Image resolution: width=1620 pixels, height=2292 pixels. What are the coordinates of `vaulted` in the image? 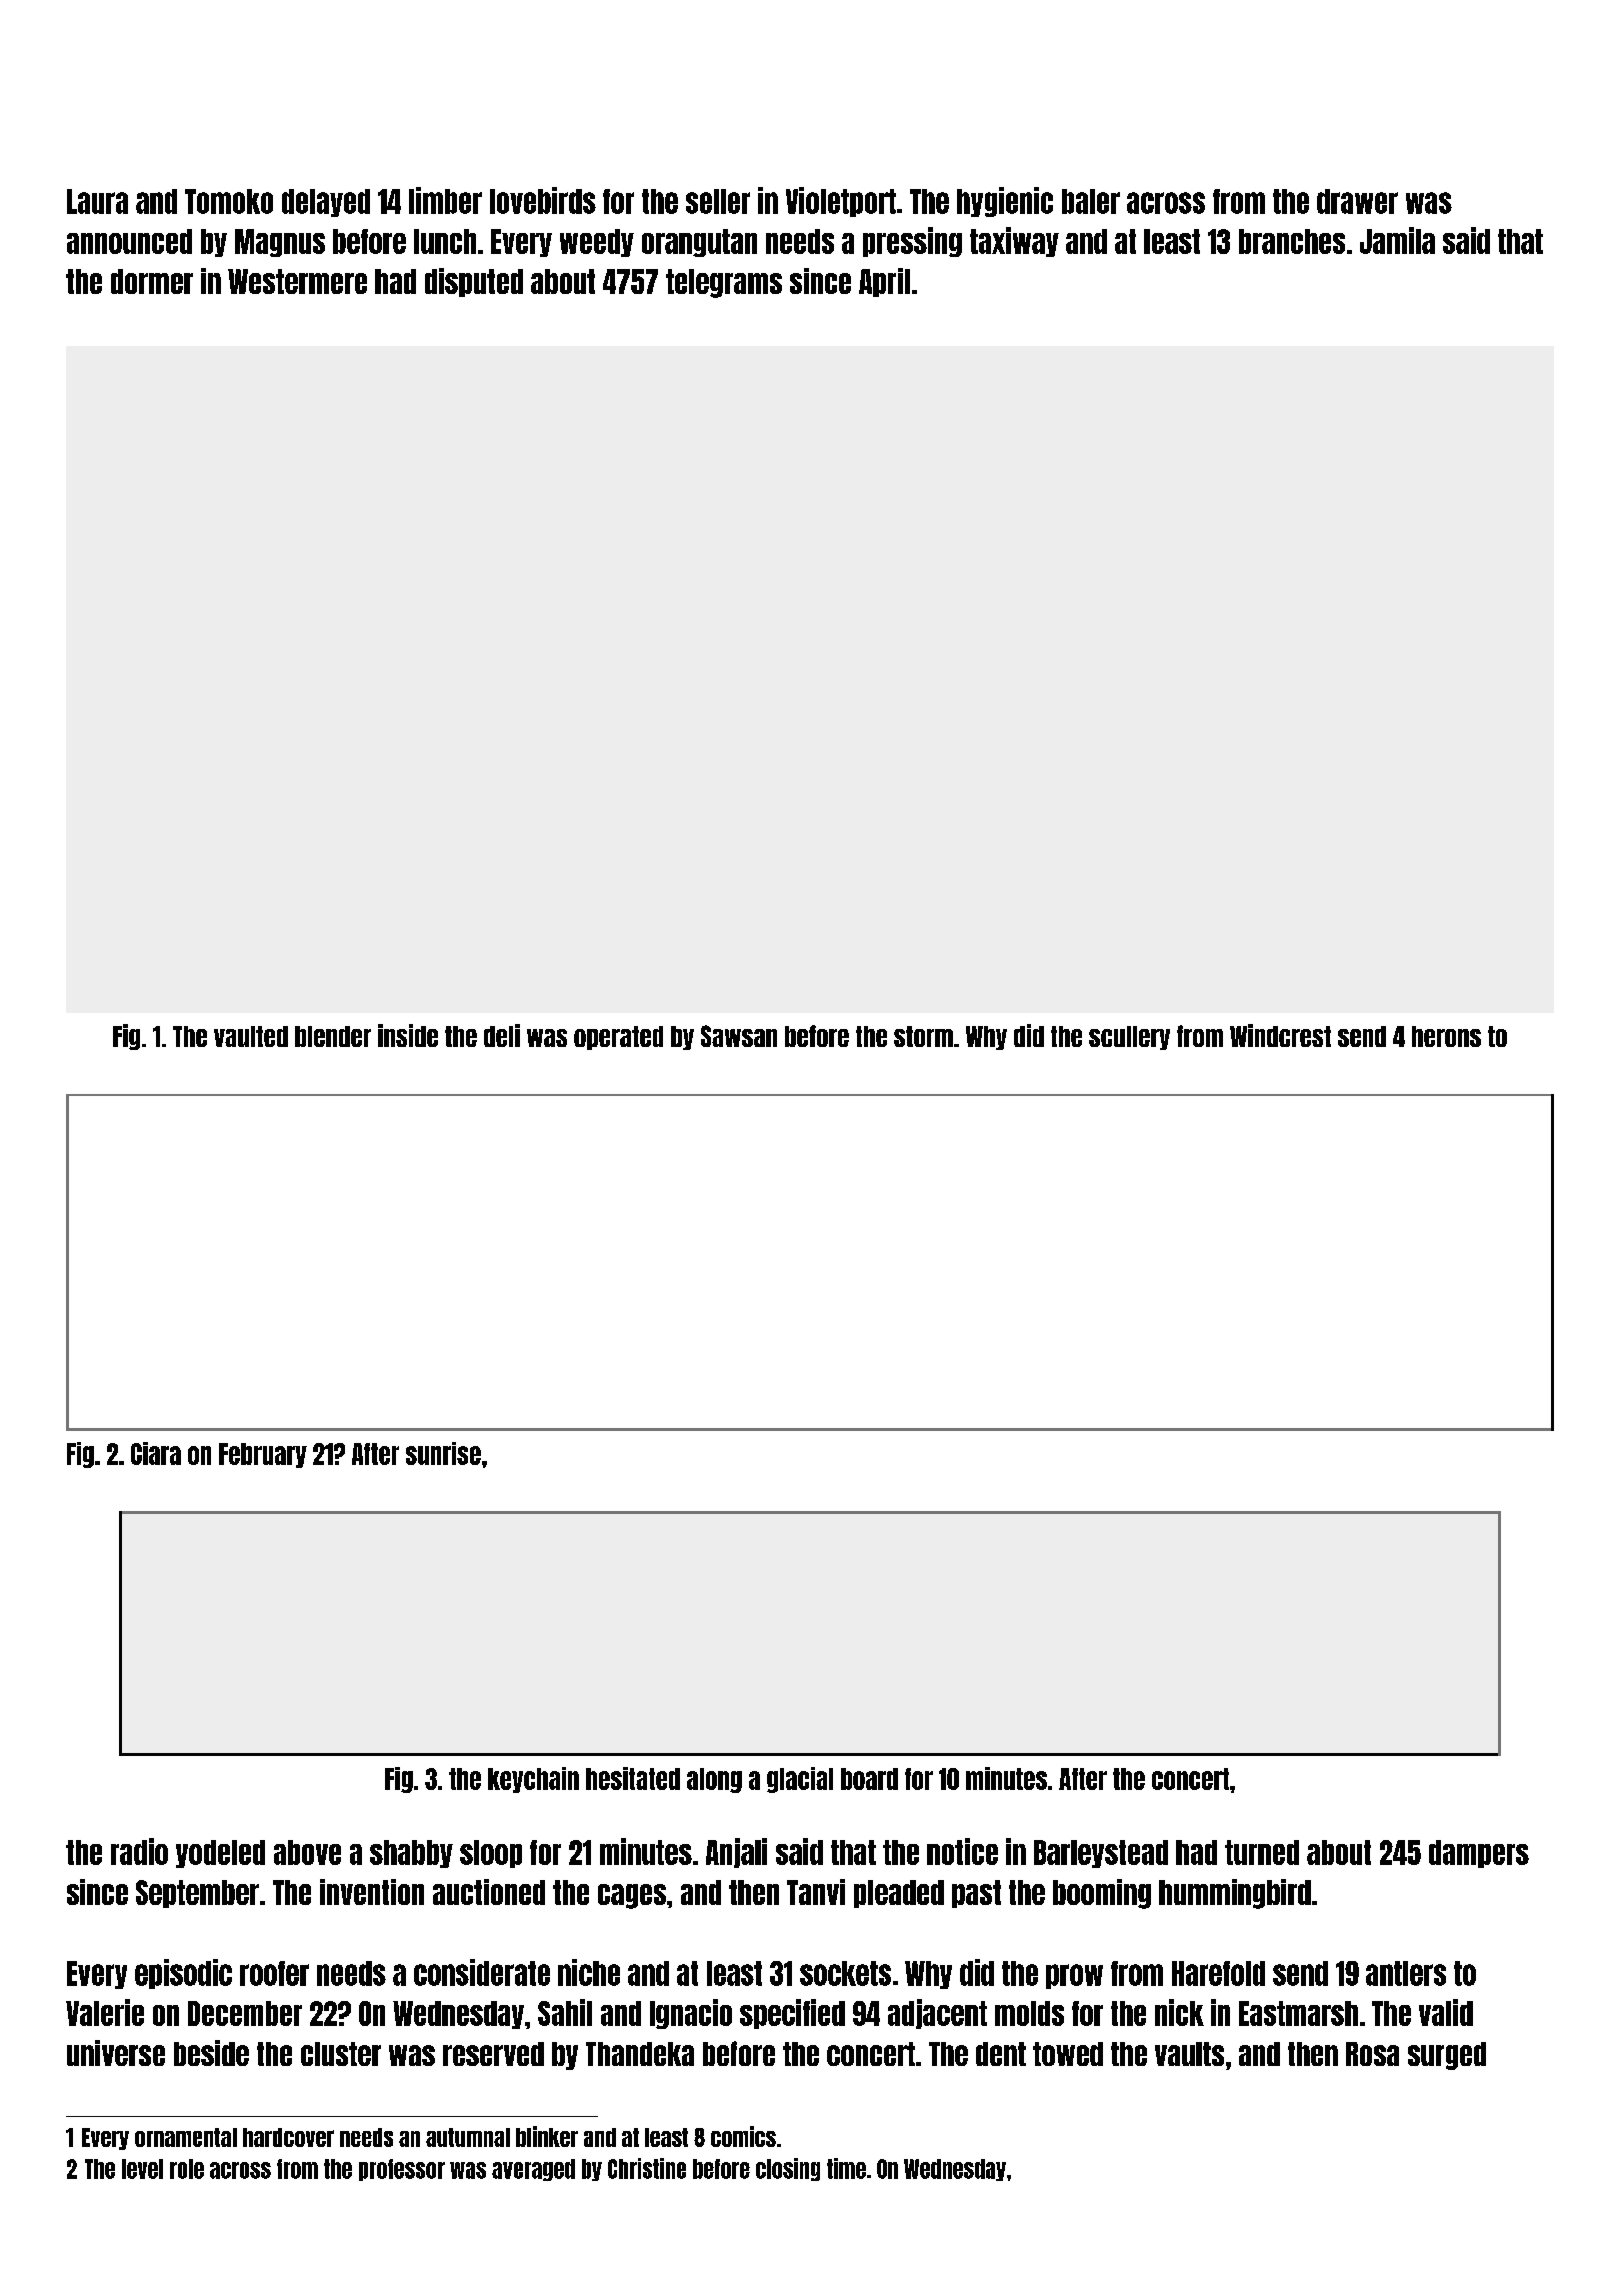 It's located at (251, 1036).
